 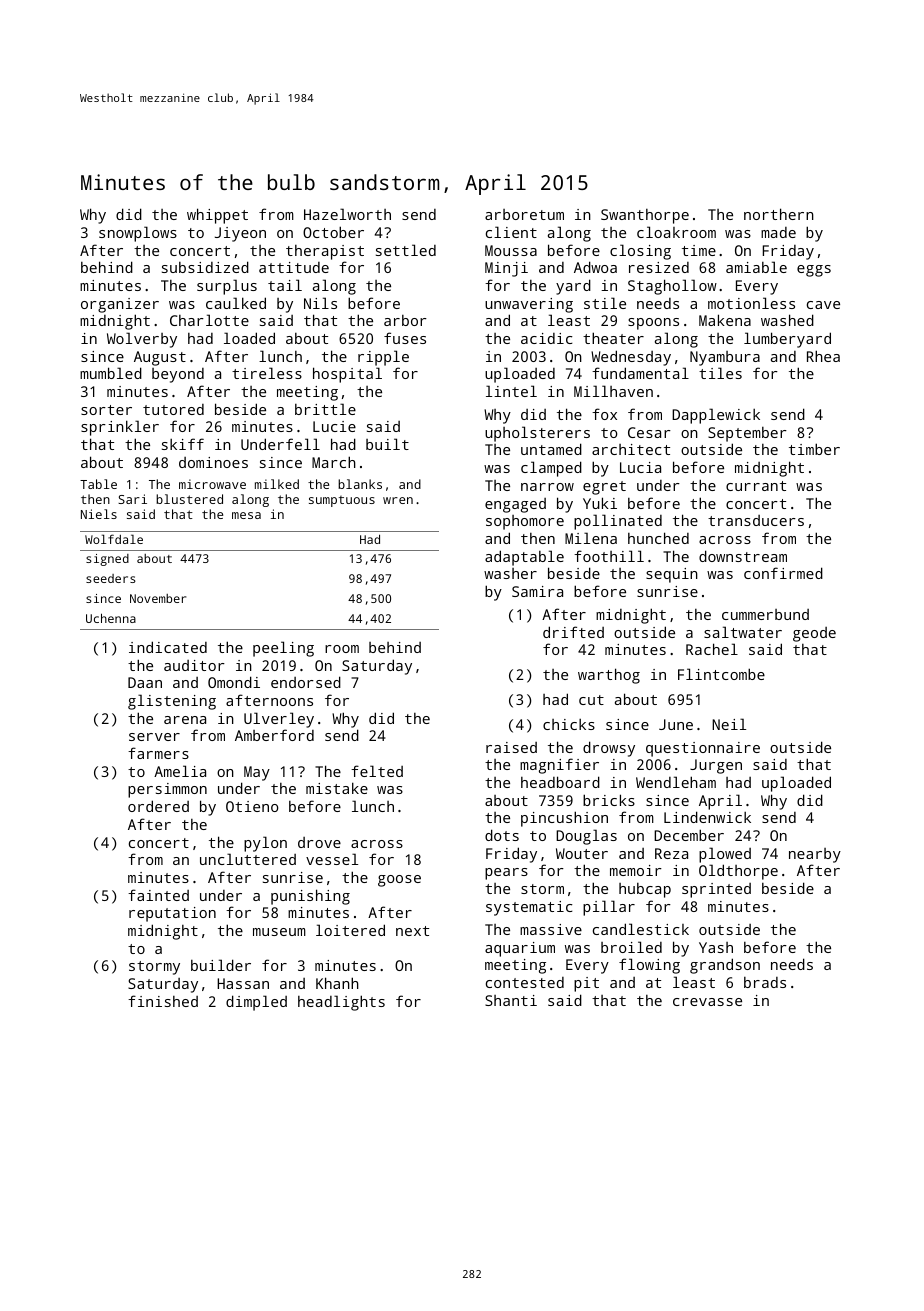 I want to click on Hazelworth, so click(x=347, y=214).
